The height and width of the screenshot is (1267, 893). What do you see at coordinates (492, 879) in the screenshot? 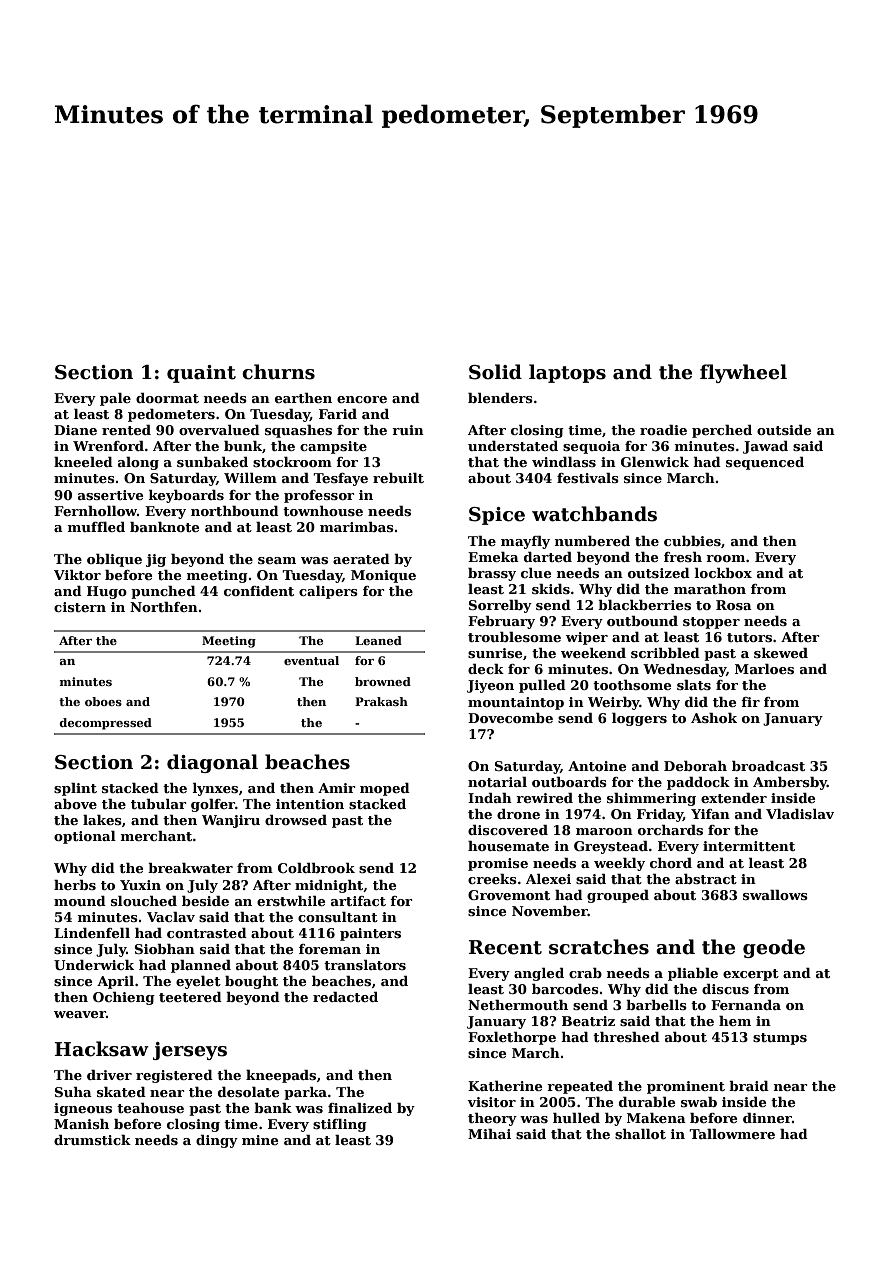
I see `creeks` at bounding box center [492, 879].
